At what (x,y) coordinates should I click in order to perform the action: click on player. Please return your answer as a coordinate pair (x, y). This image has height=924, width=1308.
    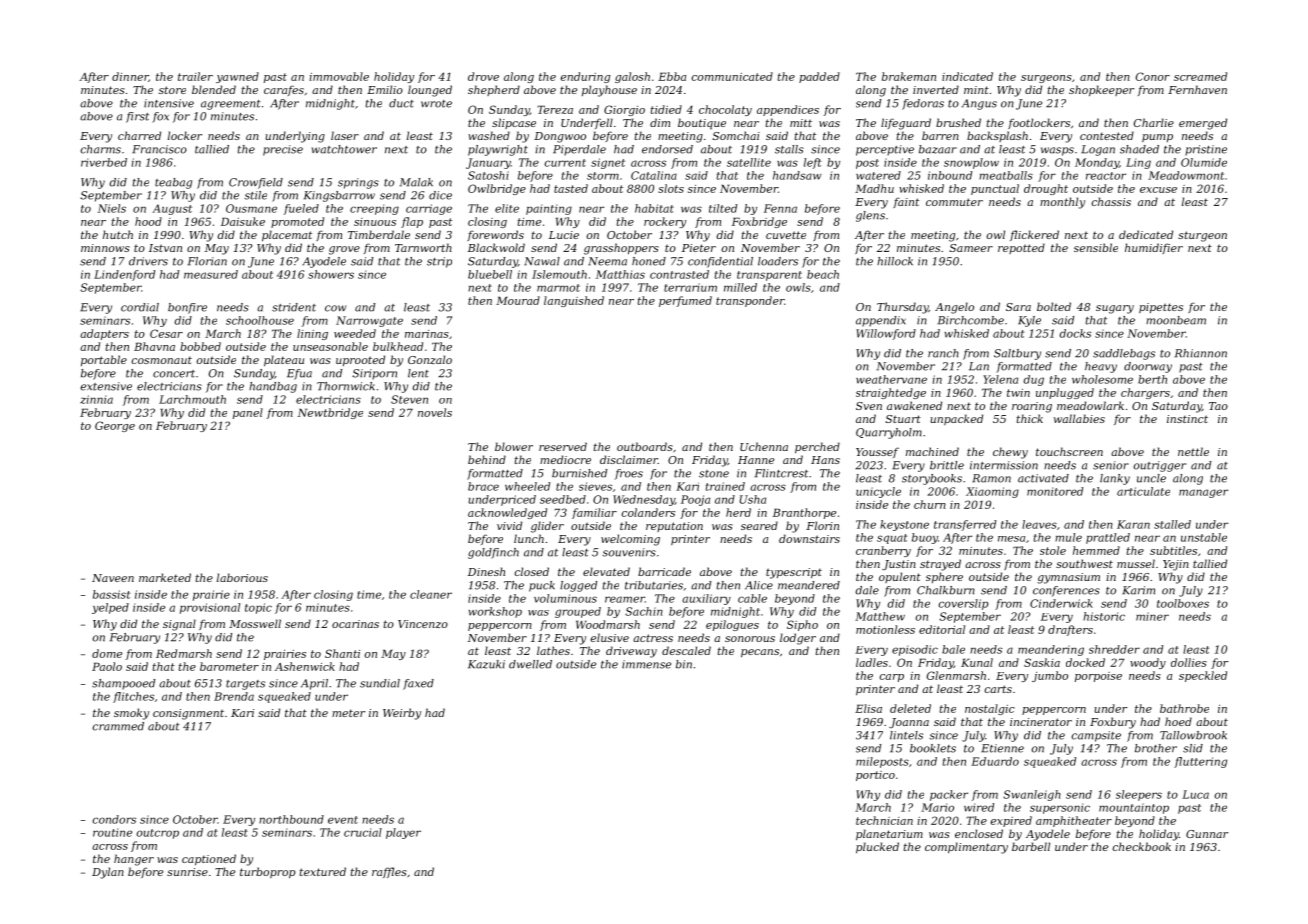
    Looking at the image, I should click on (403, 833).
